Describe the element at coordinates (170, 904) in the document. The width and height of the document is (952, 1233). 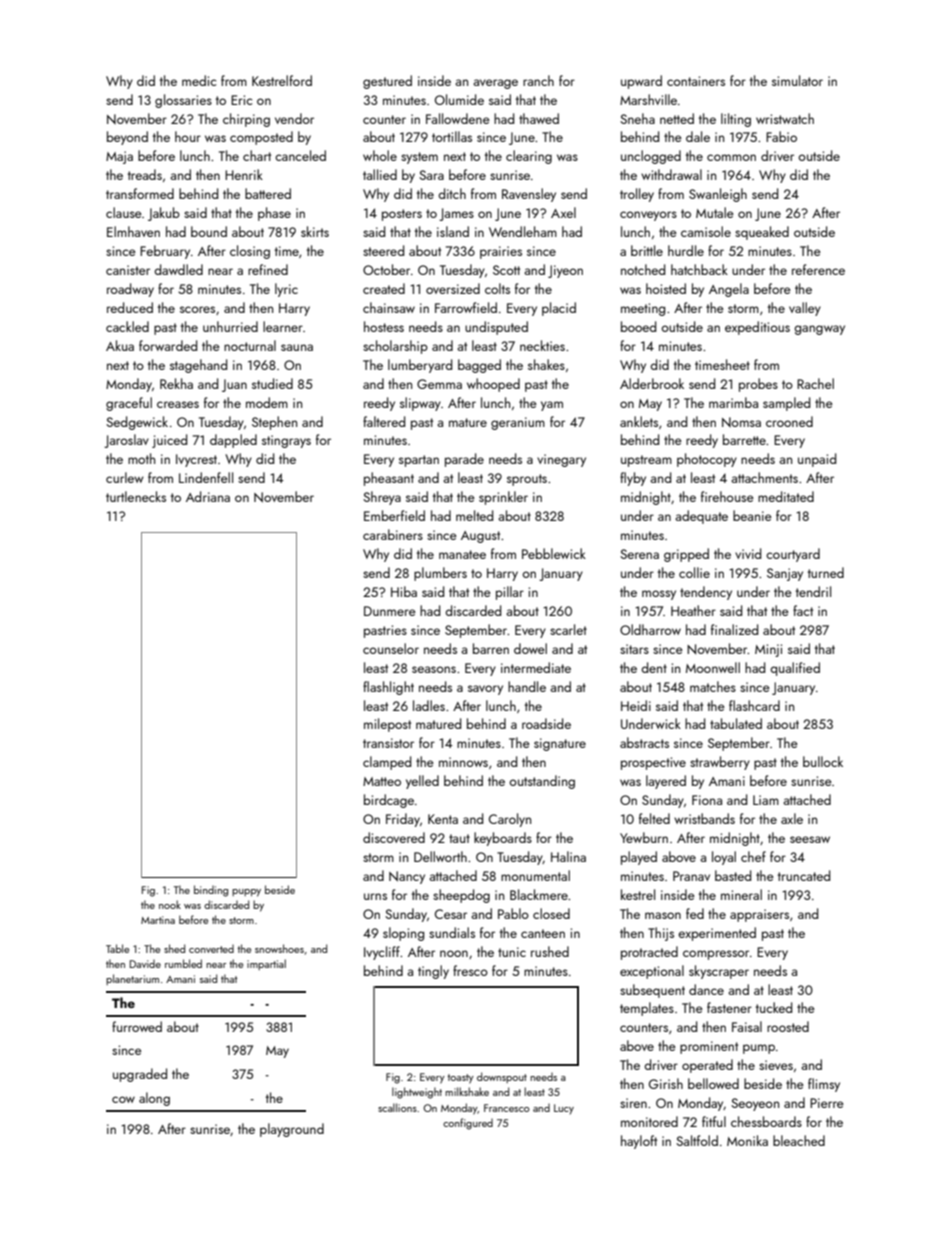
I see `nook` at that location.
